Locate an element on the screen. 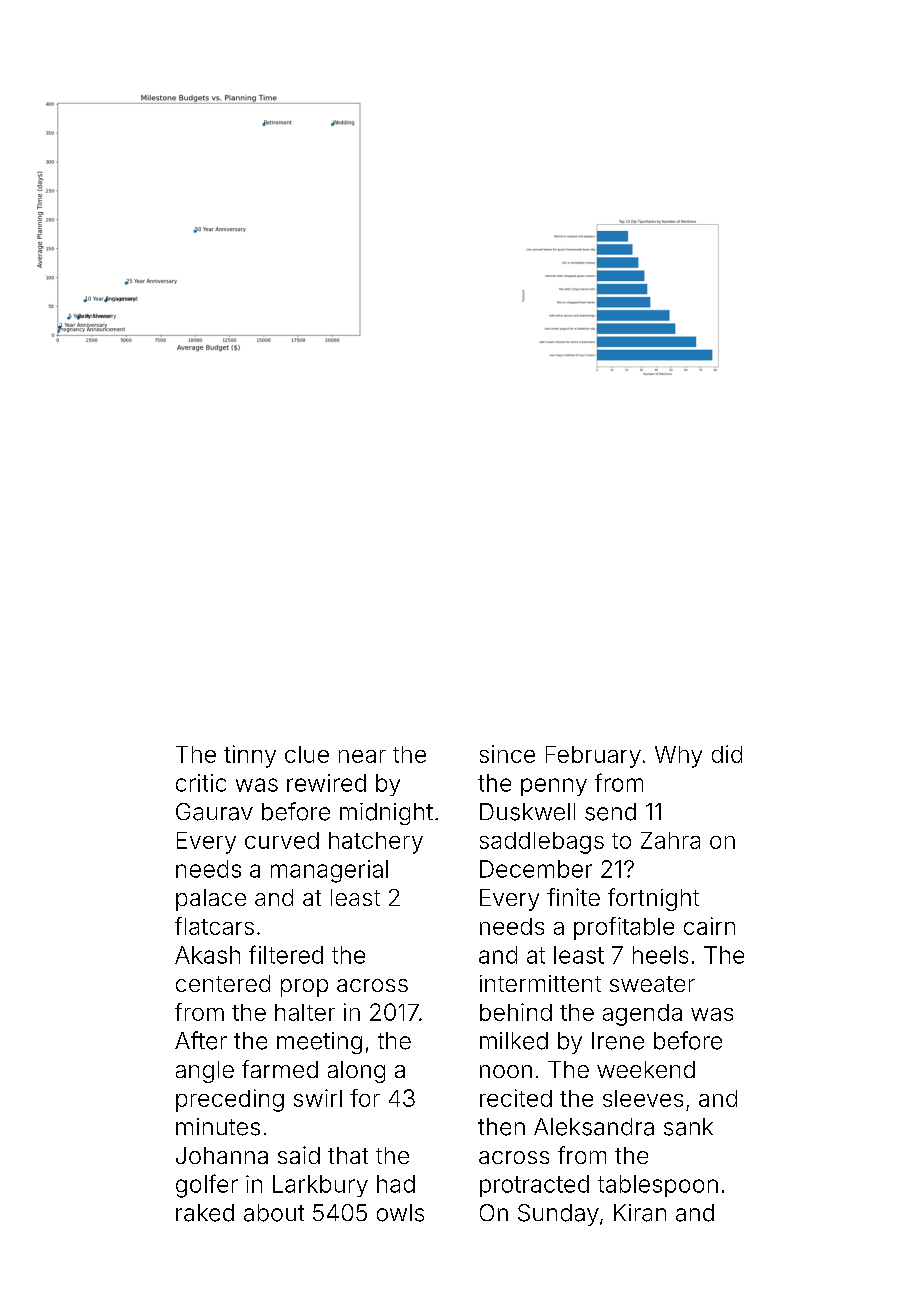 The width and height of the screenshot is (924, 1311). clue is located at coordinates (307, 754).
